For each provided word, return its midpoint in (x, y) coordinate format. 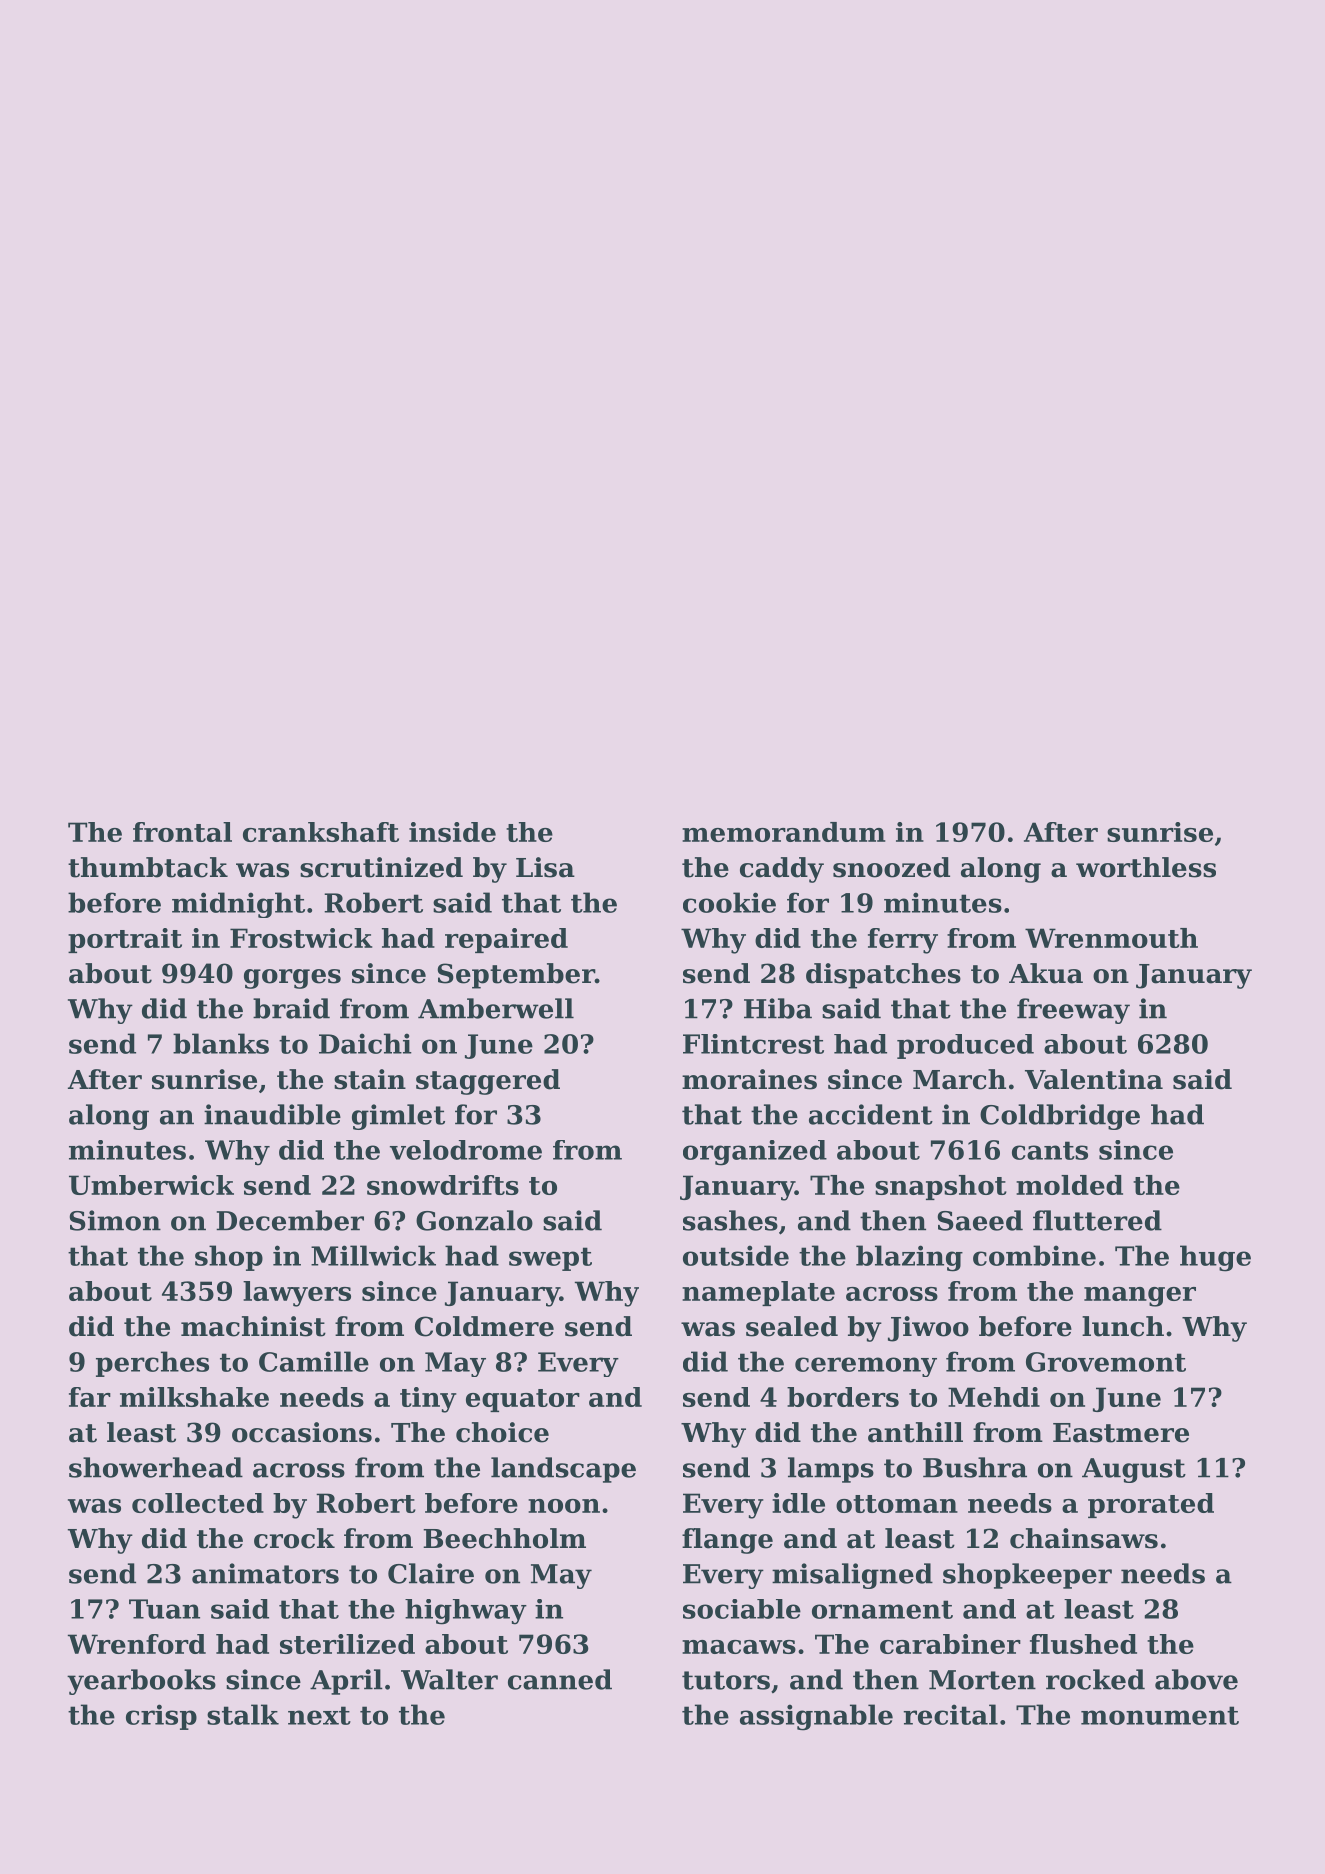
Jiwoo (928, 1329)
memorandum (784, 832)
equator (523, 1400)
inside (452, 832)
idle (798, 1503)
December (290, 1220)
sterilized (347, 1644)
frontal (182, 832)
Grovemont (1106, 1362)
